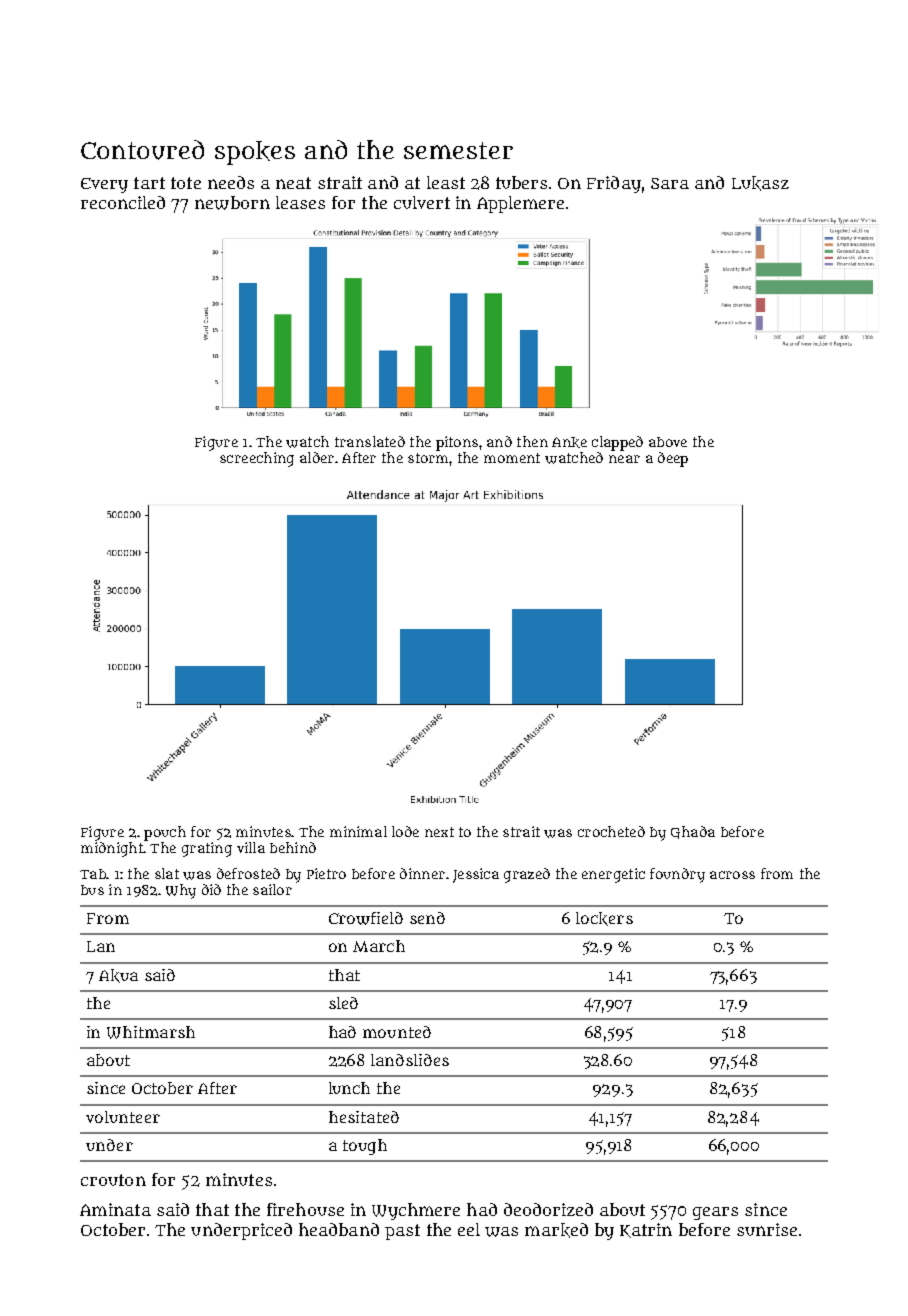  What do you see at coordinates (181, 891) in the screenshot?
I see `Why` at bounding box center [181, 891].
